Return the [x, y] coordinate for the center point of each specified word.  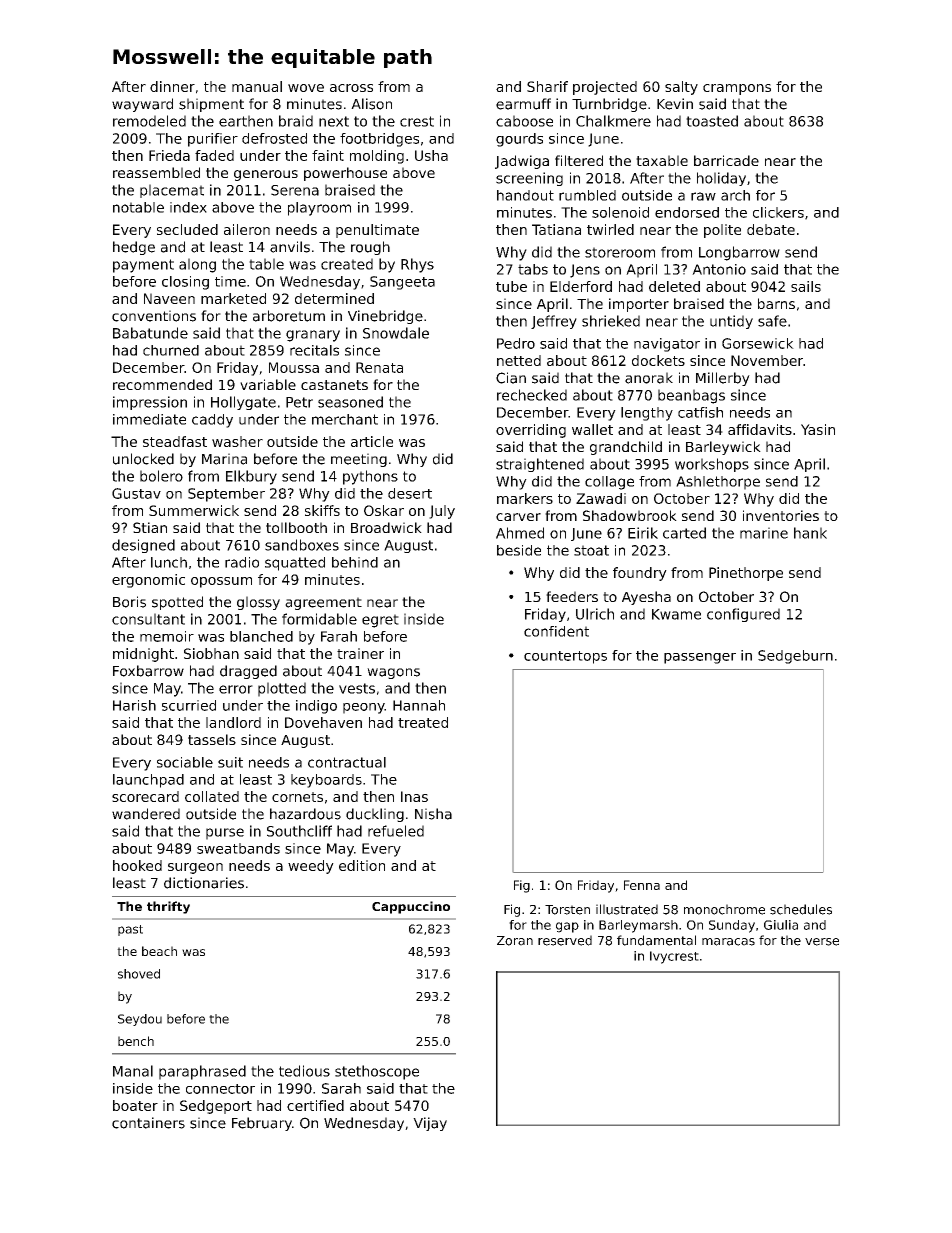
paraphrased [202, 1072]
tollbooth [296, 527]
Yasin [818, 429]
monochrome [724, 909]
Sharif [547, 86]
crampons [737, 89]
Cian [511, 378]
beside [519, 550]
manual [257, 86]
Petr [299, 402]
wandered [146, 814]
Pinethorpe [746, 574]
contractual [347, 762]
